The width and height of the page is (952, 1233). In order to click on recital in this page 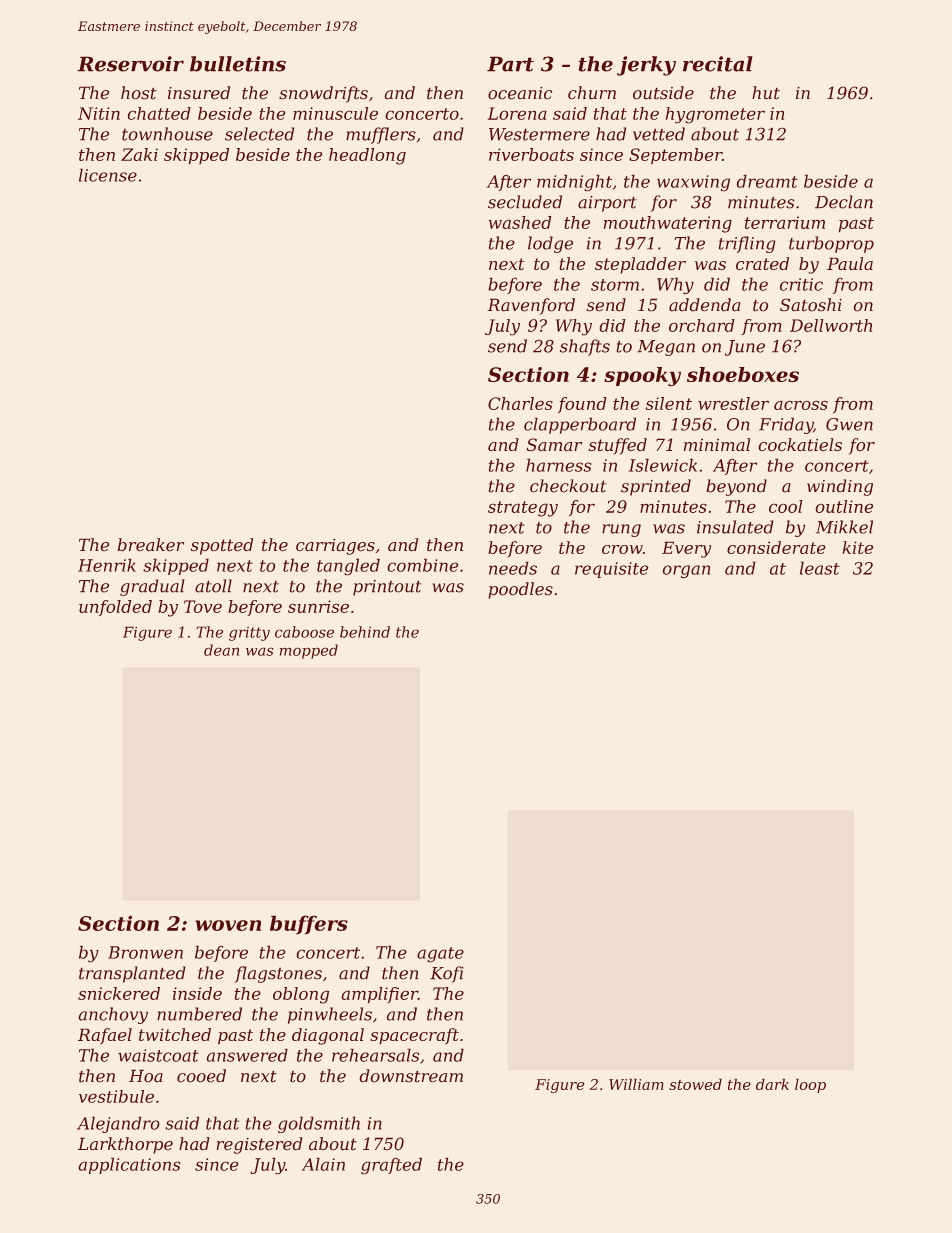, I will do `click(718, 64)`.
